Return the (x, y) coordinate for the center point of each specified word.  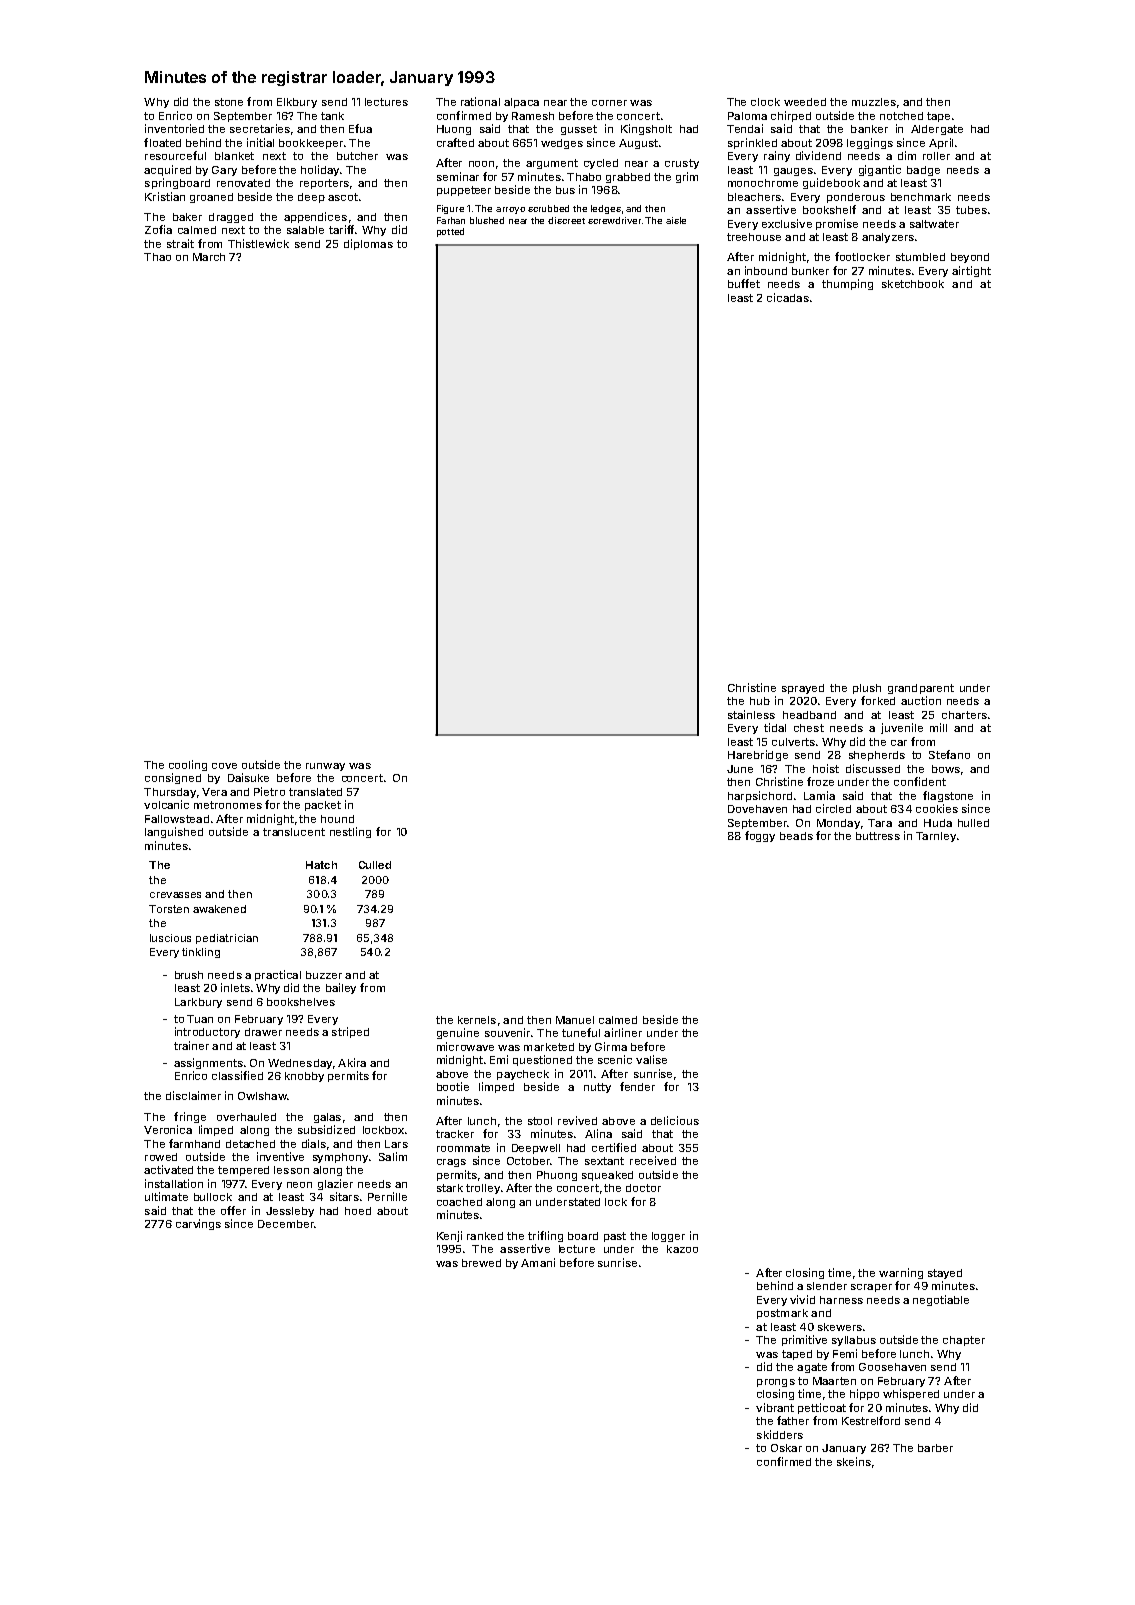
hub (760, 701)
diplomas (368, 244)
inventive (280, 1156)
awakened (219, 909)
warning (901, 1273)
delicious (675, 1120)
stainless (751, 714)
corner (609, 103)
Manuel (575, 1020)
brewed (481, 1263)
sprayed (803, 689)
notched (901, 116)
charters (964, 715)
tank (332, 116)
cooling (188, 765)
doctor (643, 1188)
